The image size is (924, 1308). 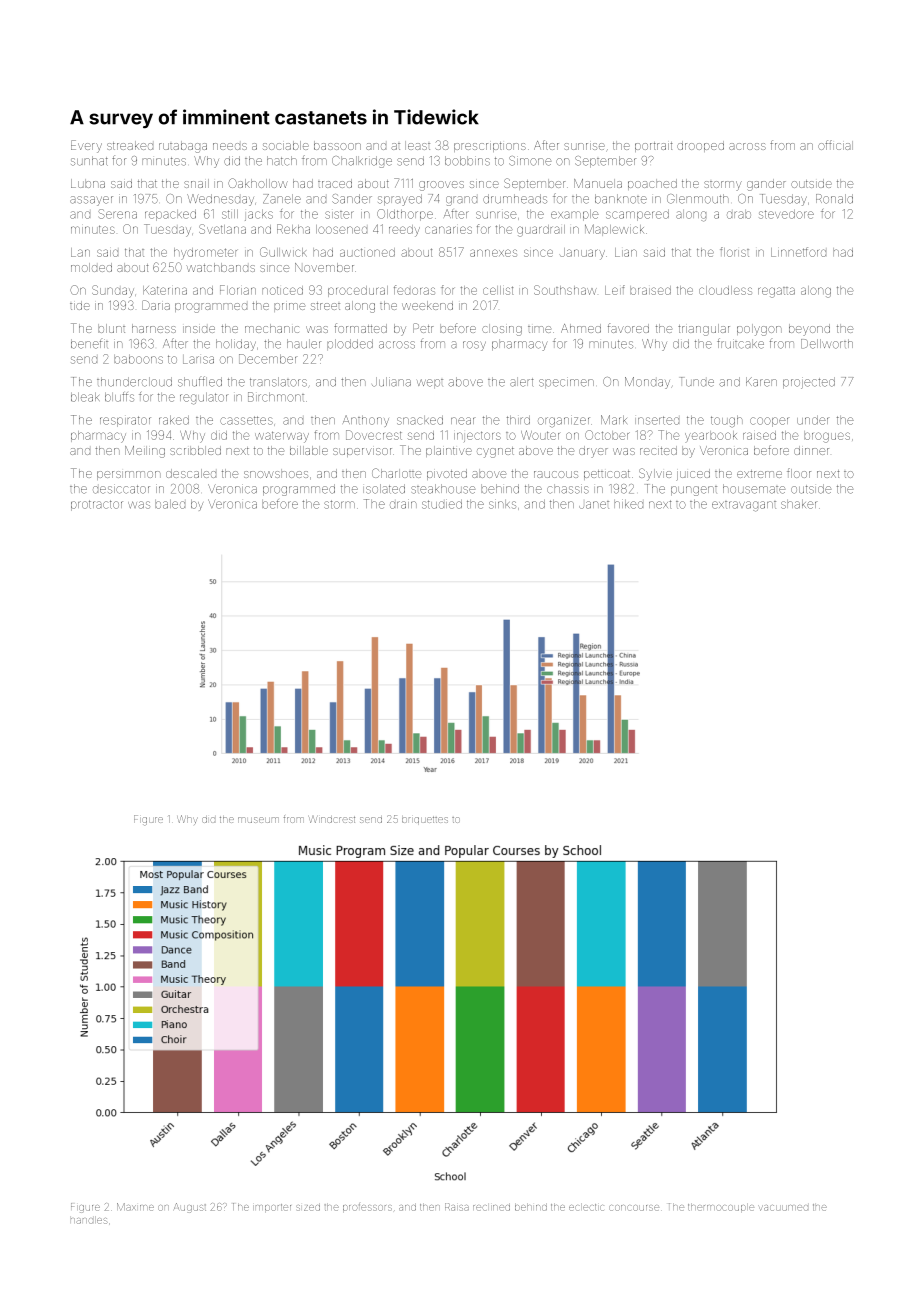 What do you see at coordinates (798, 504) in the document?
I see `shaker` at bounding box center [798, 504].
